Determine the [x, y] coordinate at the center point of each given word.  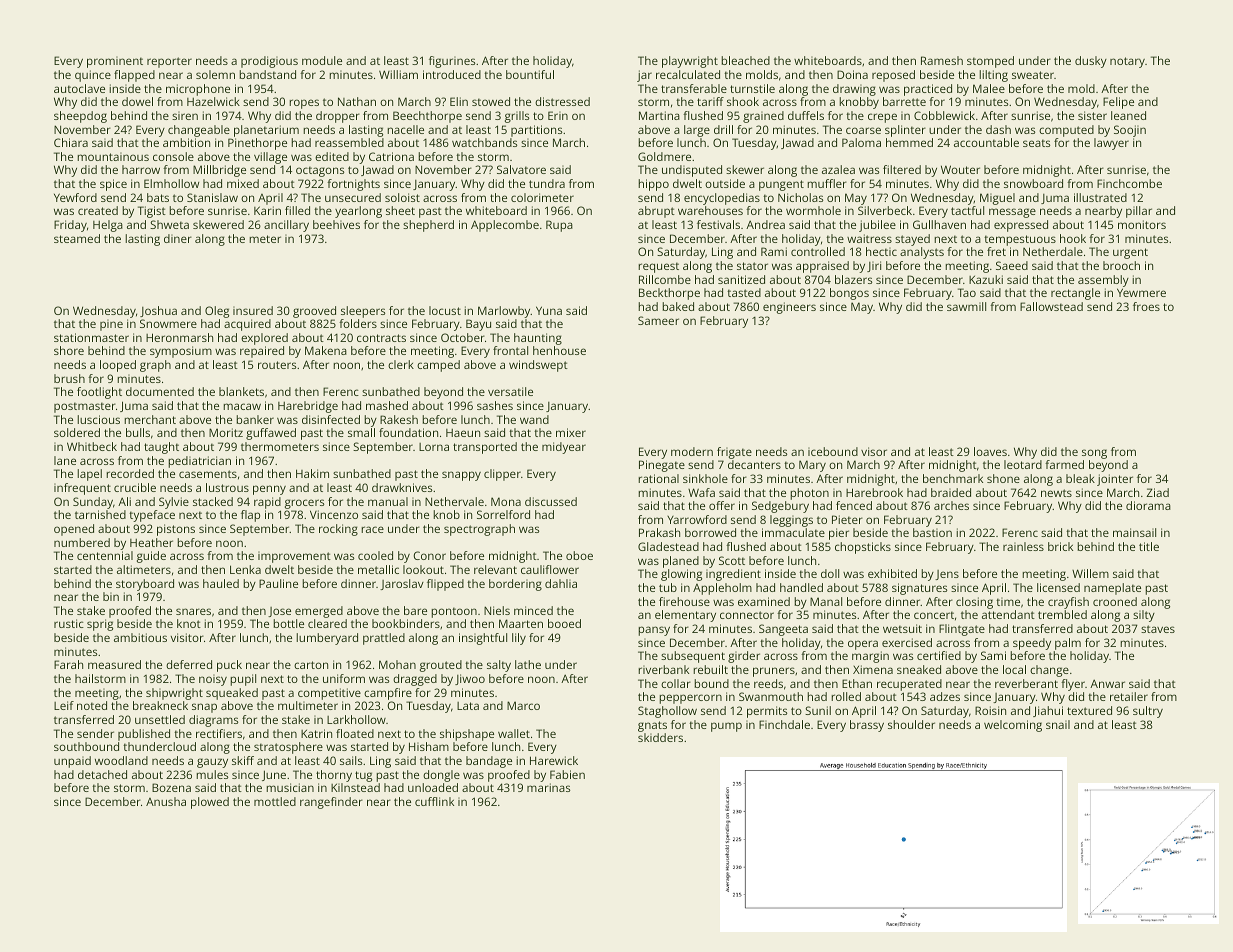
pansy [654, 631]
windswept [538, 366]
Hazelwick [213, 101]
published [144, 735]
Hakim [312, 473]
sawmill [966, 306]
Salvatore [521, 169]
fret [996, 251]
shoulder [911, 724]
